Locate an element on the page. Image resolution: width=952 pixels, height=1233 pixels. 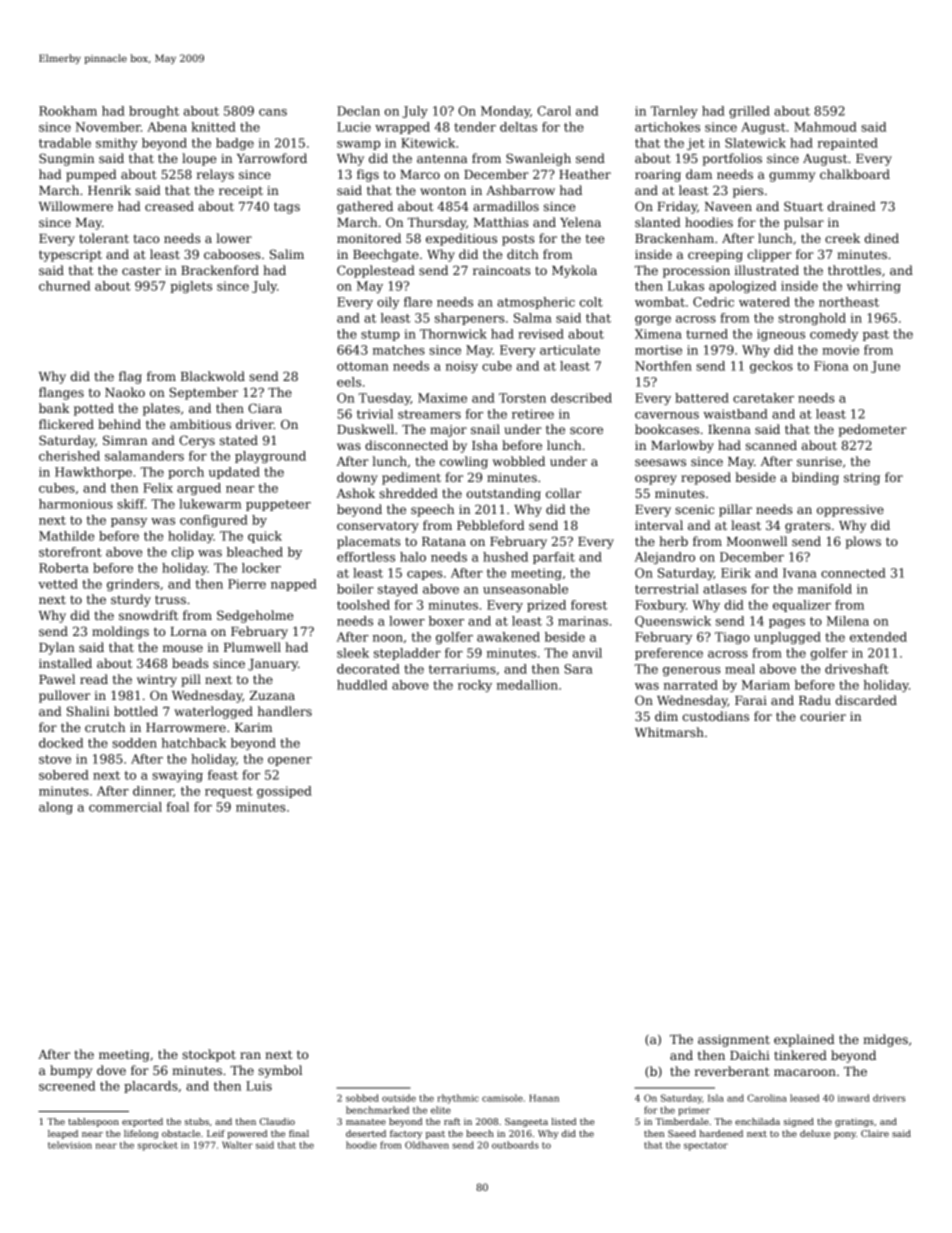
courier is located at coordinates (823, 716).
